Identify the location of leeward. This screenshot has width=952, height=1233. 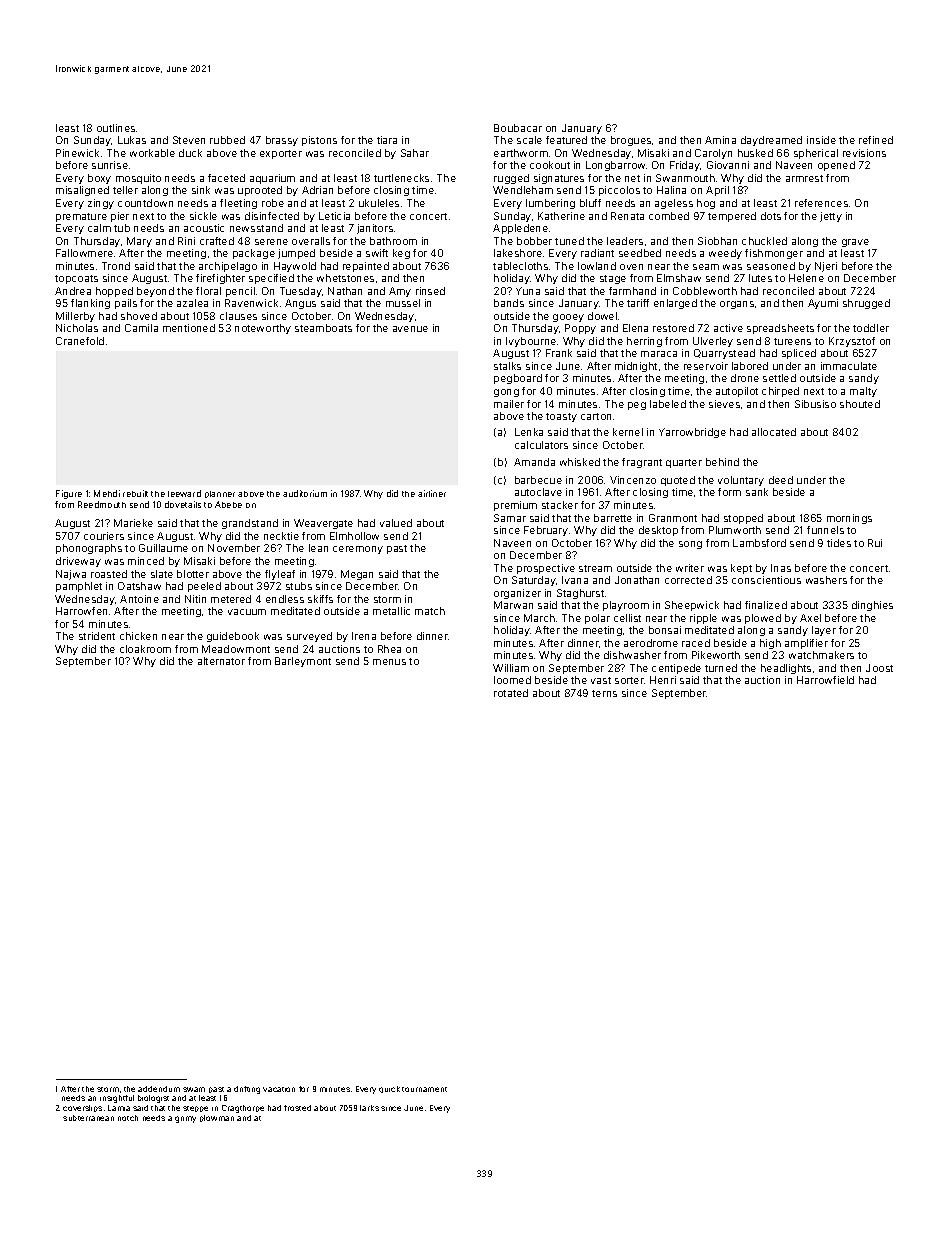
(184, 493).
